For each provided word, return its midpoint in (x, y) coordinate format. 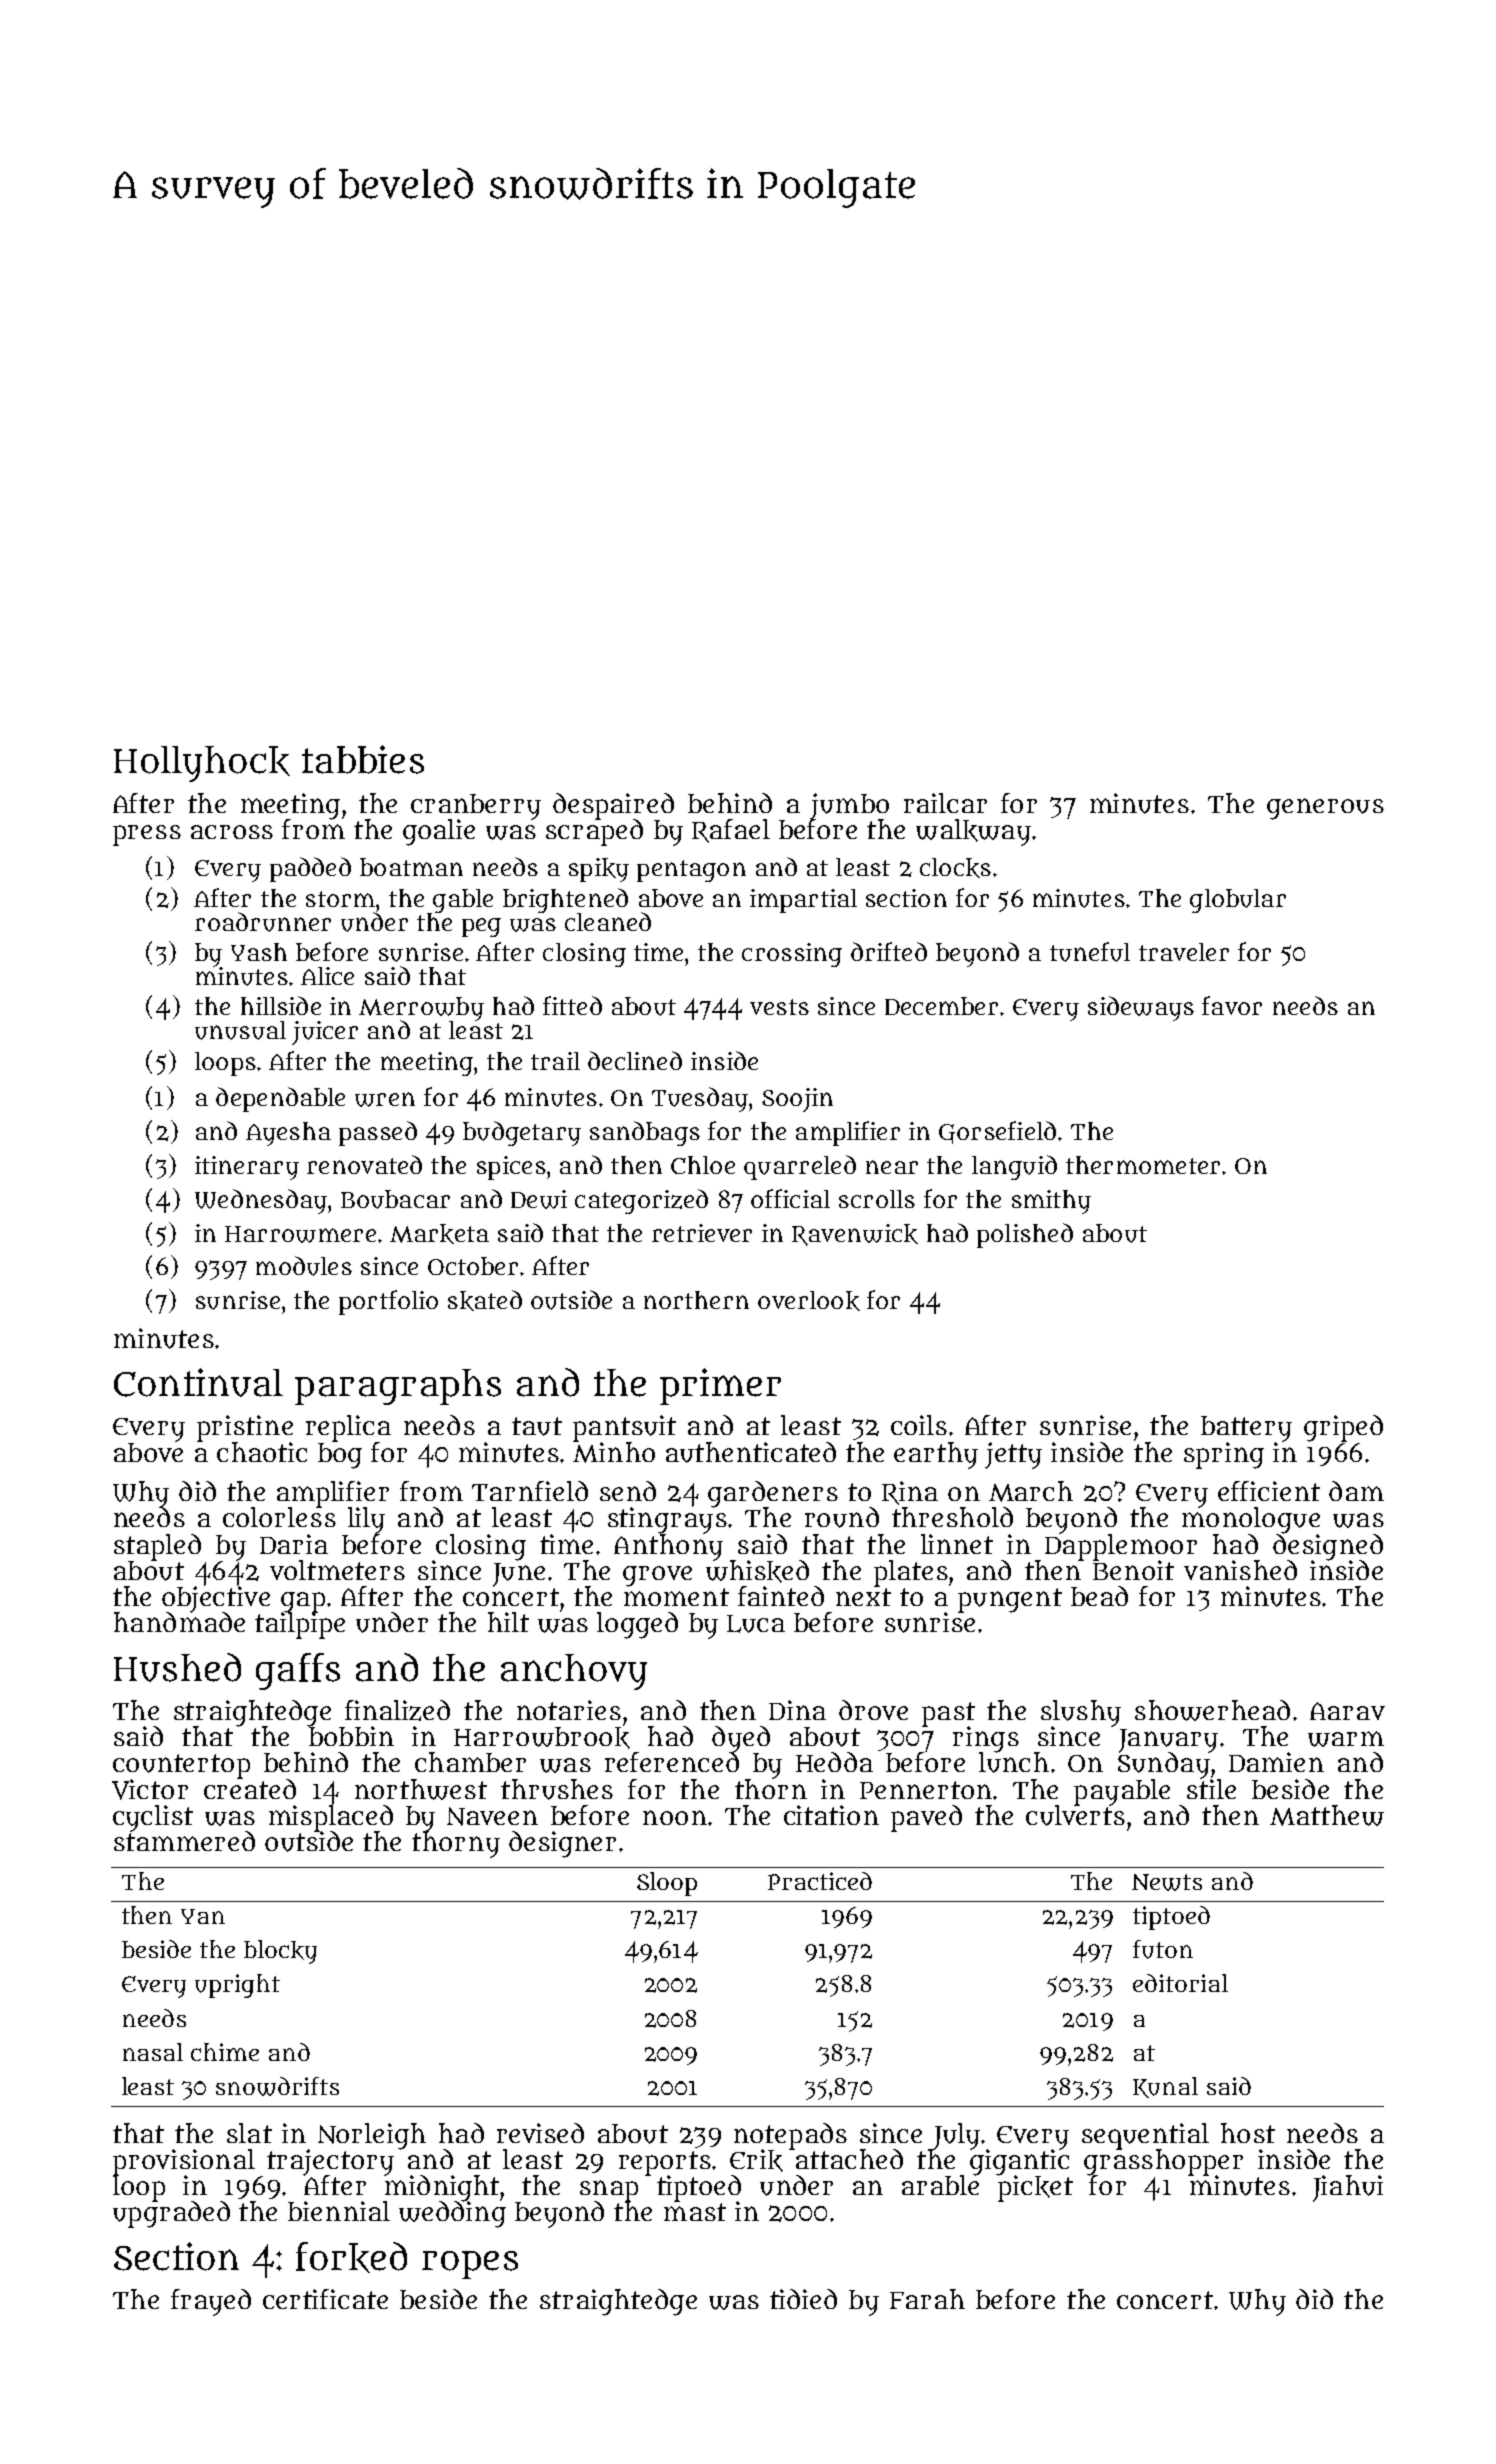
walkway (973, 832)
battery (1246, 1429)
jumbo (849, 806)
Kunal (1165, 2087)
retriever (702, 1233)
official (790, 1198)
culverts (1075, 1815)
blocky (280, 1952)
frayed (211, 2302)
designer (562, 1844)
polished (1025, 1235)
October (473, 1266)
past (948, 1714)
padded (310, 869)
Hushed (177, 1667)
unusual (240, 1030)
